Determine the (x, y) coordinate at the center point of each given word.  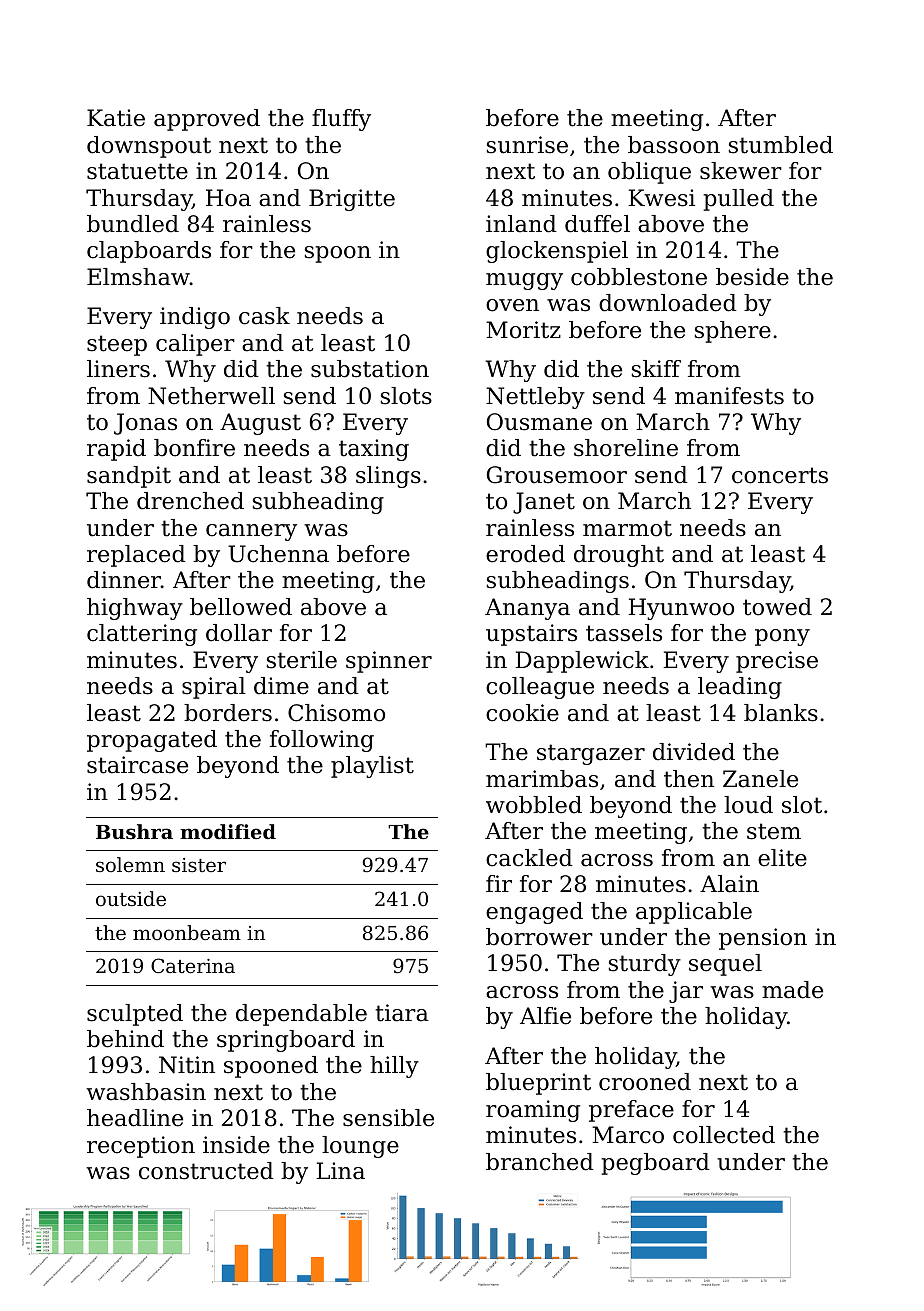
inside (236, 1145)
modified (228, 831)
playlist (372, 767)
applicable (694, 913)
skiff (656, 369)
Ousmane (539, 422)
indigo (195, 318)
